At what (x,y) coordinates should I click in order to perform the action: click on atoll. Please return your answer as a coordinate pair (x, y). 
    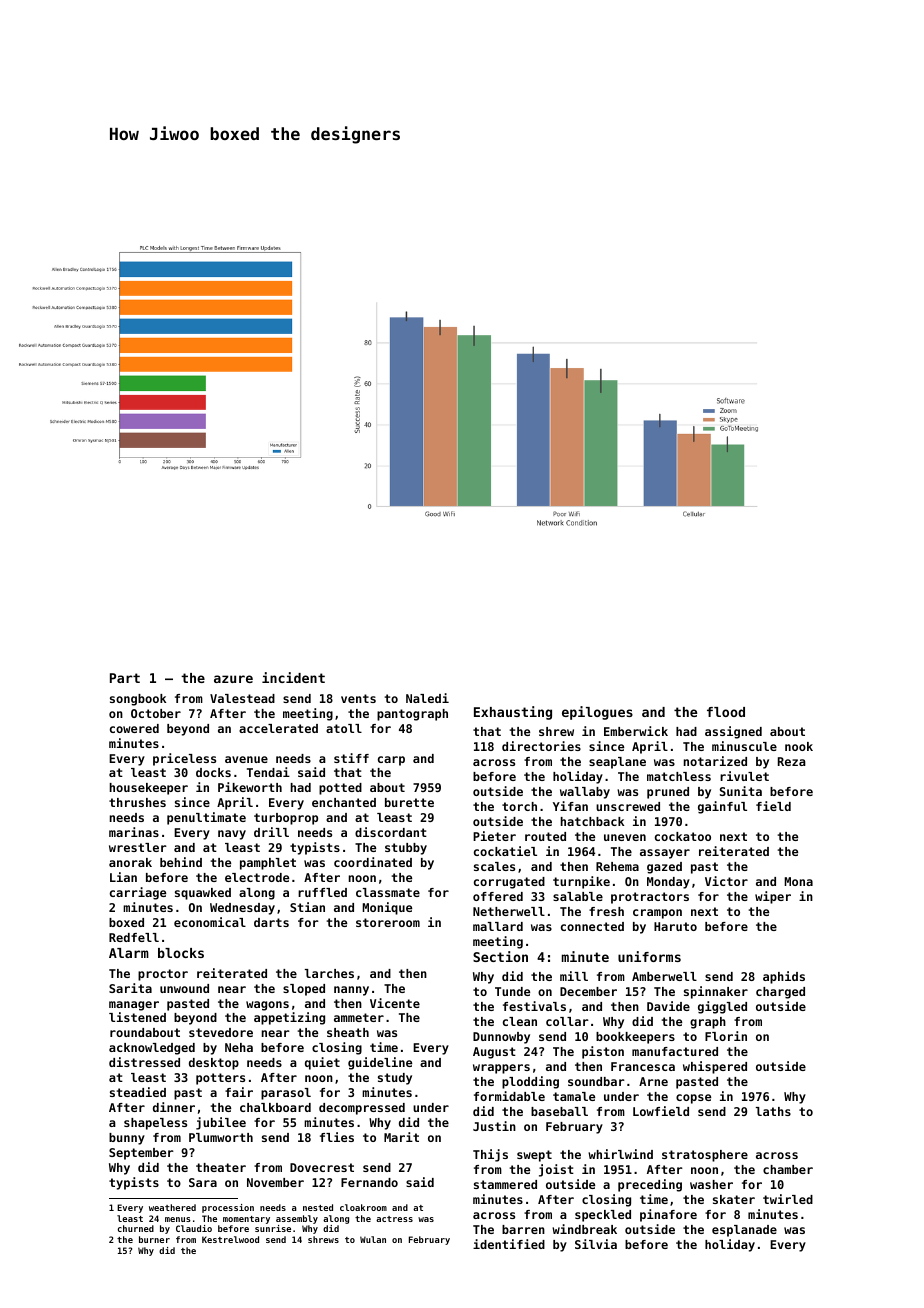
    Looking at the image, I should click on (344, 728).
